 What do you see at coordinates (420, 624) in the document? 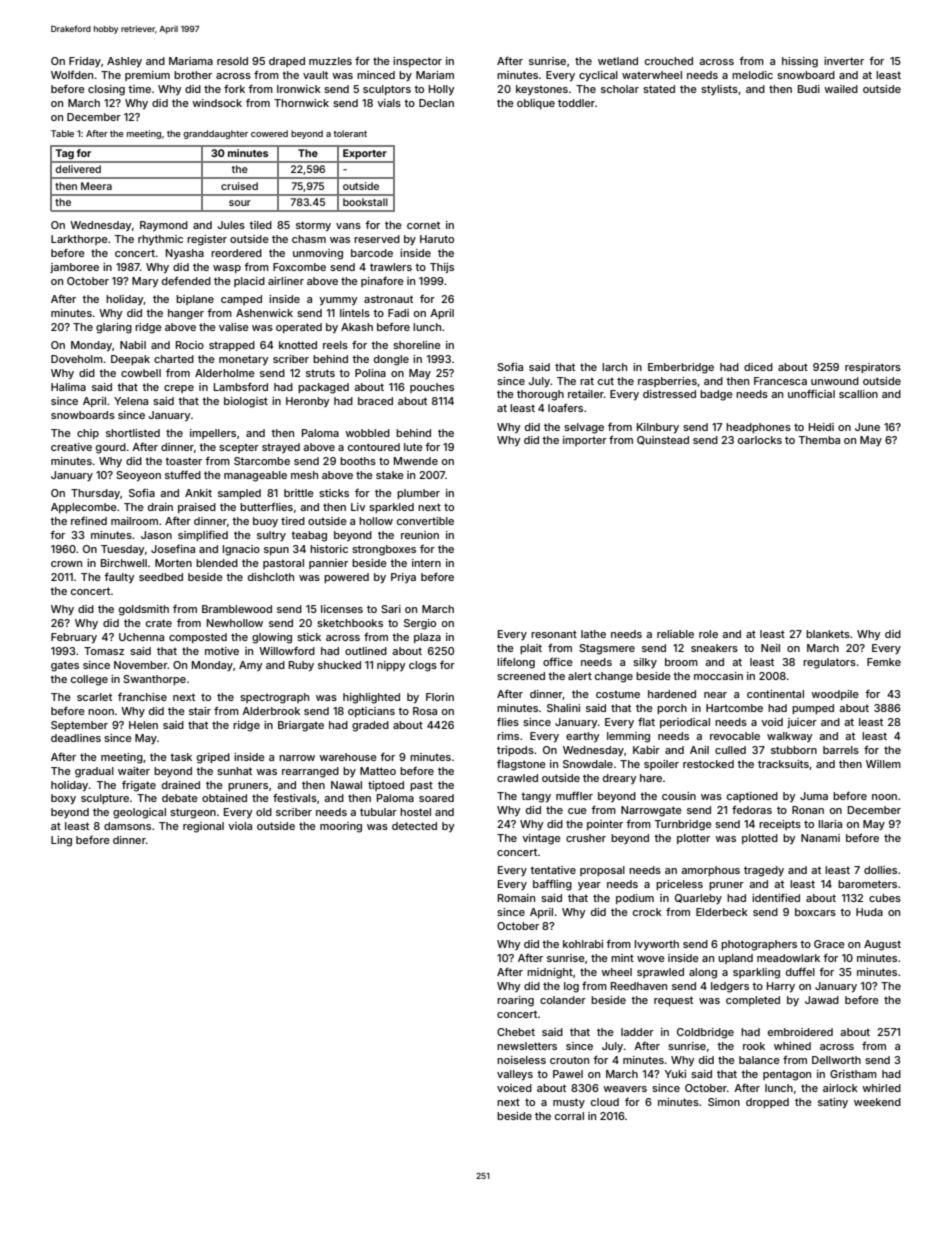
I see `Sergio` at bounding box center [420, 624].
